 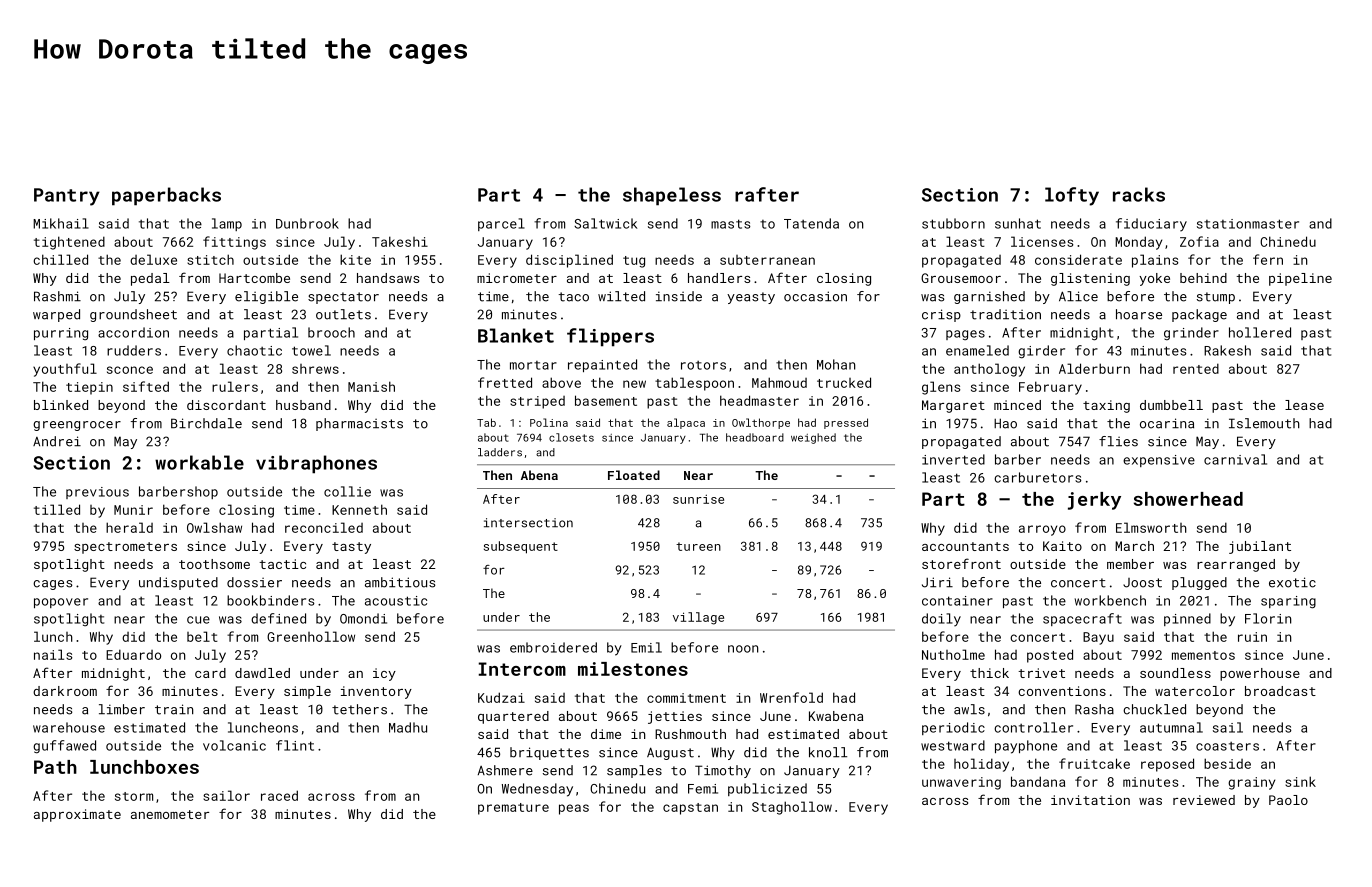 What do you see at coordinates (1235, 459) in the image?
I see `carnival` at bounding box center [1235, 459].
